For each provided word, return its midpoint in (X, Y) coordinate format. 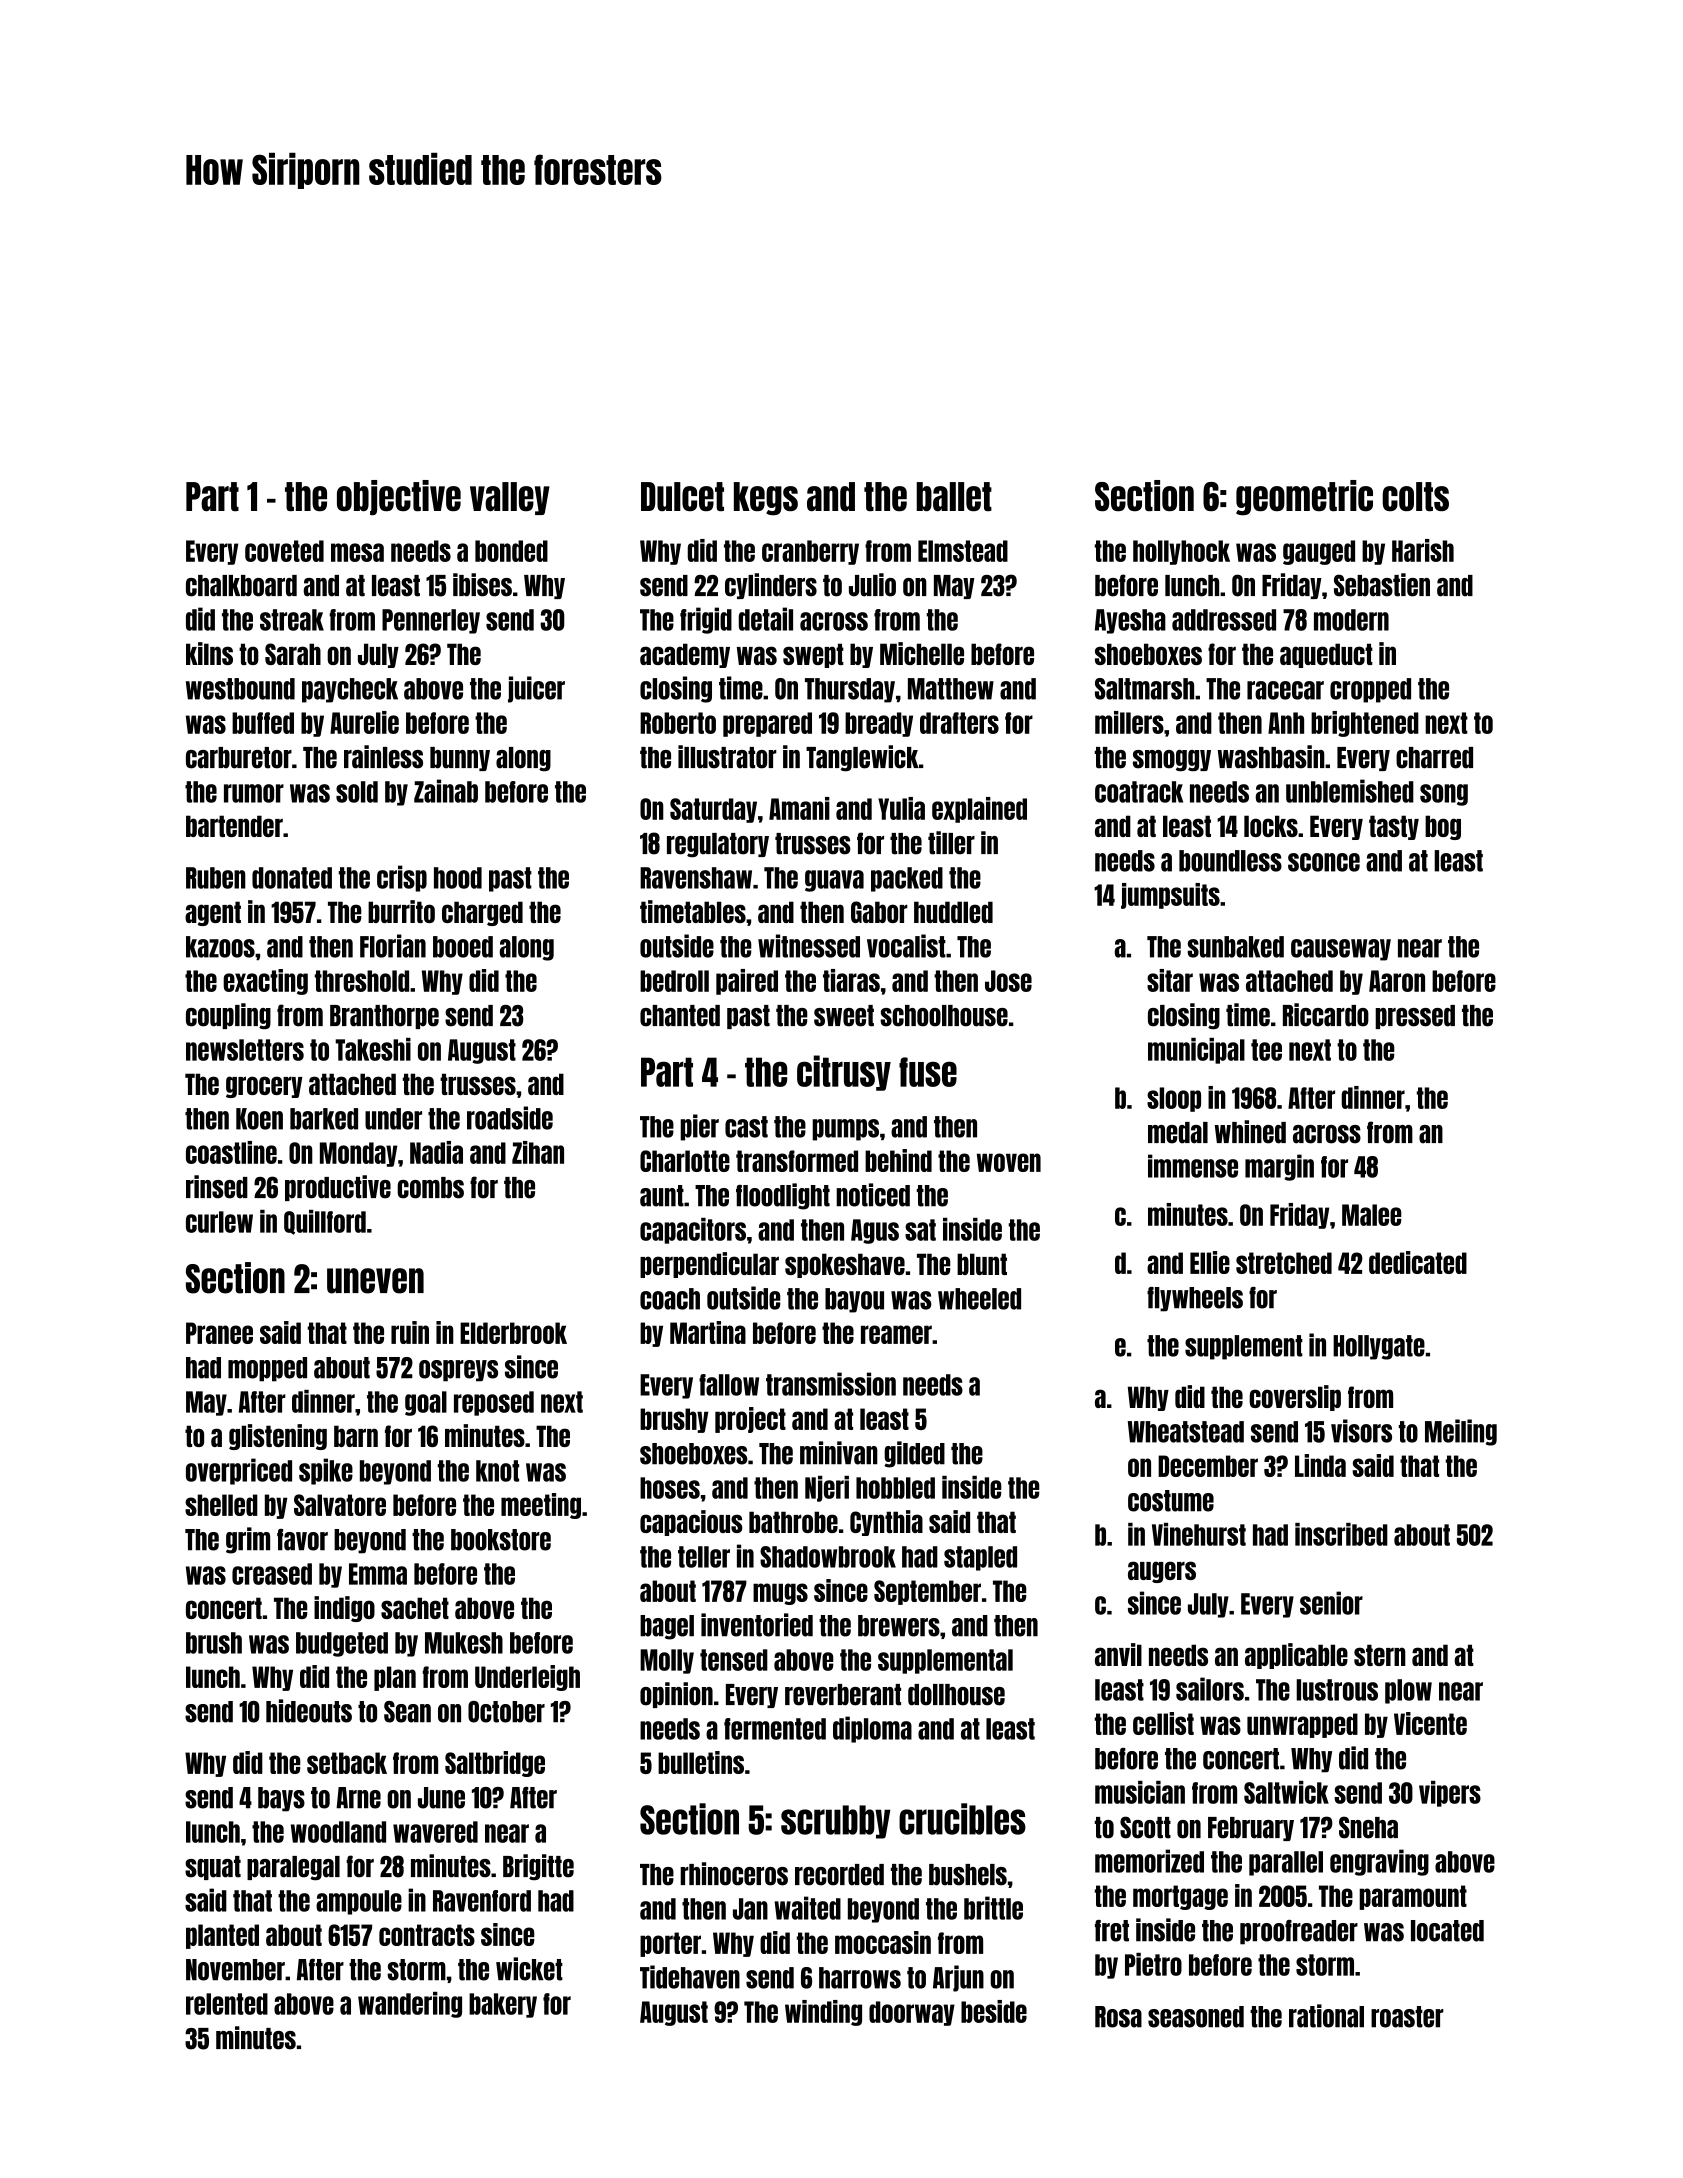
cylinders (771, 586)
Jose (1008, 981)
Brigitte (538, 1867)
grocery (264, 1087)
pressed (1415, 1017)
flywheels (1195, 1299)
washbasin (1271, 757)
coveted (284, 551)
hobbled (895, 1488)
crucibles (962, 1819)
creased (272, 1574)
